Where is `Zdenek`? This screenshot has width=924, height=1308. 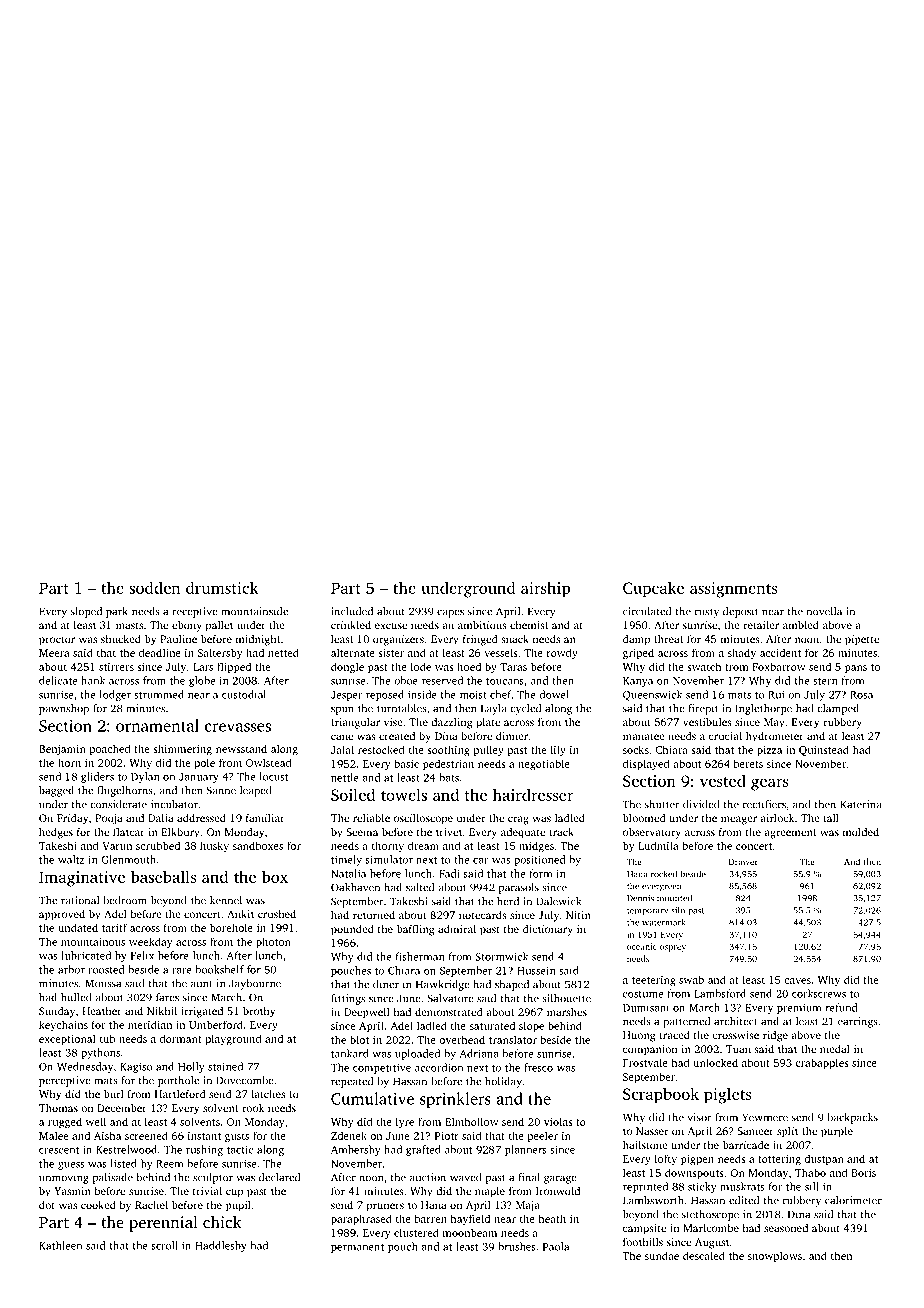
Zdenek is located at coordinates (349, 1135).
